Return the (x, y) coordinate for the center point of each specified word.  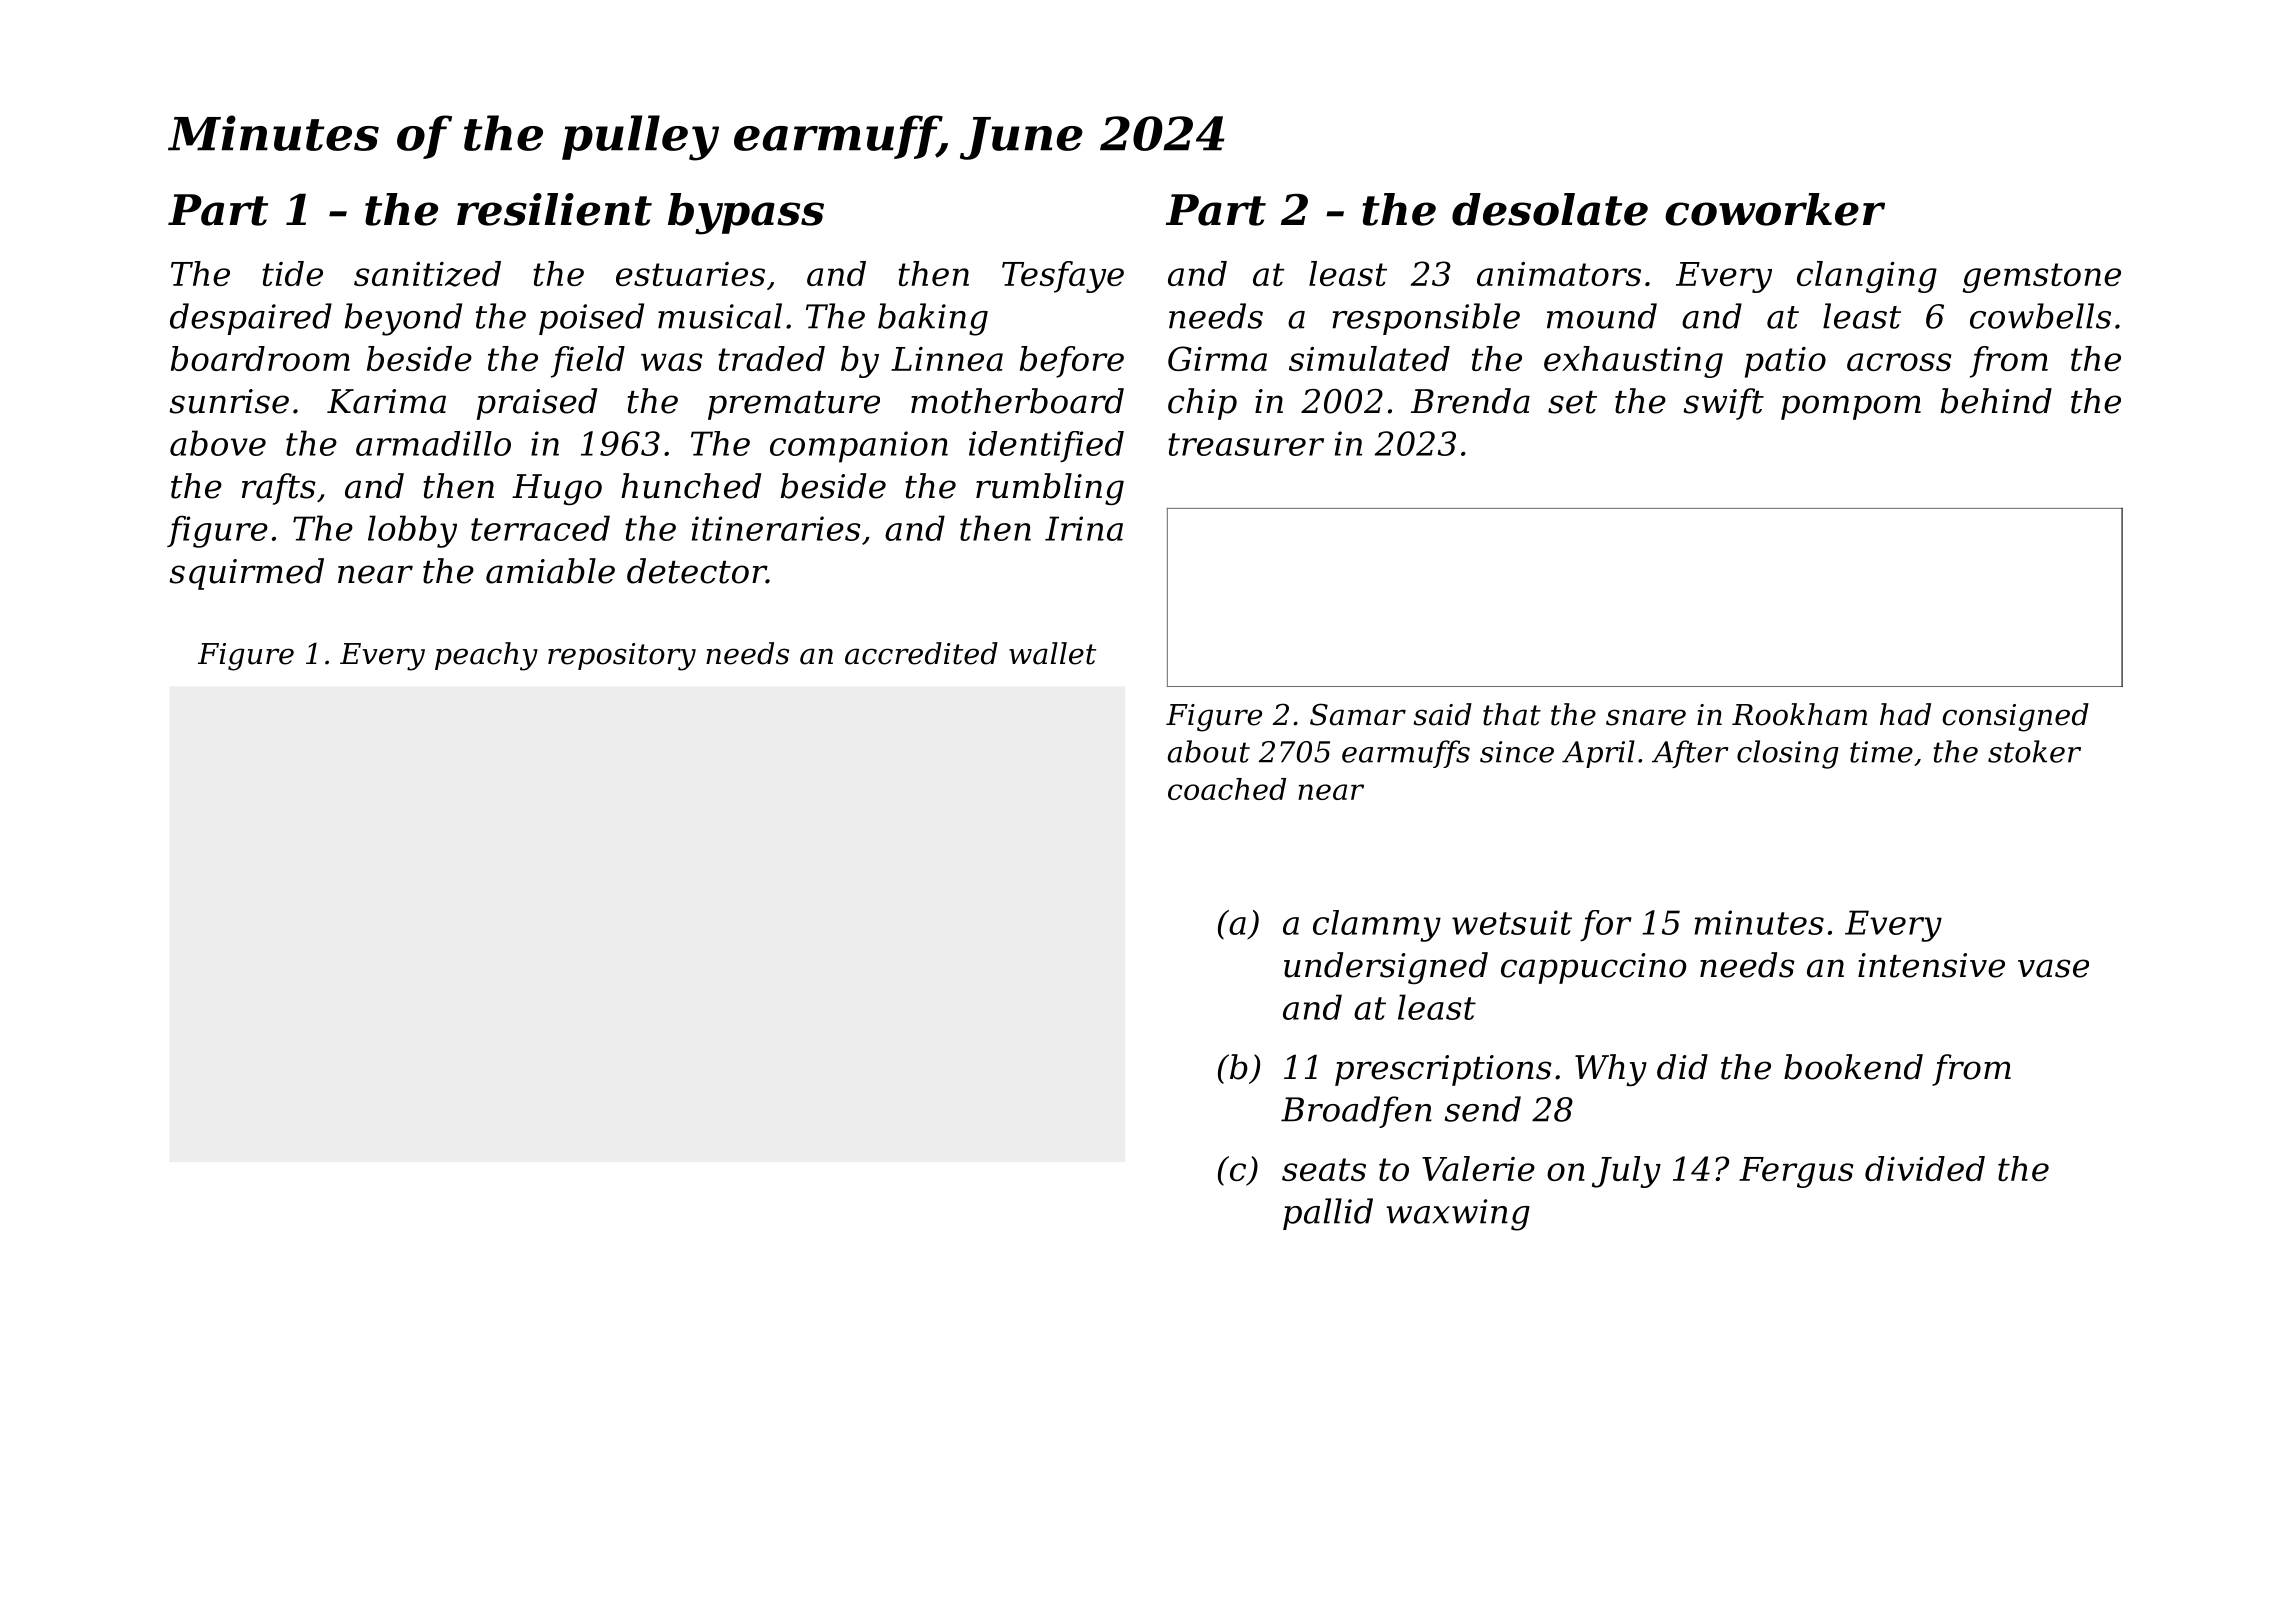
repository (622, 657)
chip (1202, 404)
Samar (1358, 714)
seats (1324, 1169)
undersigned (1386, 968)
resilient (554, 209)
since (1517, 752)
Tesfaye (1063, 277)
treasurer (1246, 444)
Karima (386, 401)
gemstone (2042, 278)
